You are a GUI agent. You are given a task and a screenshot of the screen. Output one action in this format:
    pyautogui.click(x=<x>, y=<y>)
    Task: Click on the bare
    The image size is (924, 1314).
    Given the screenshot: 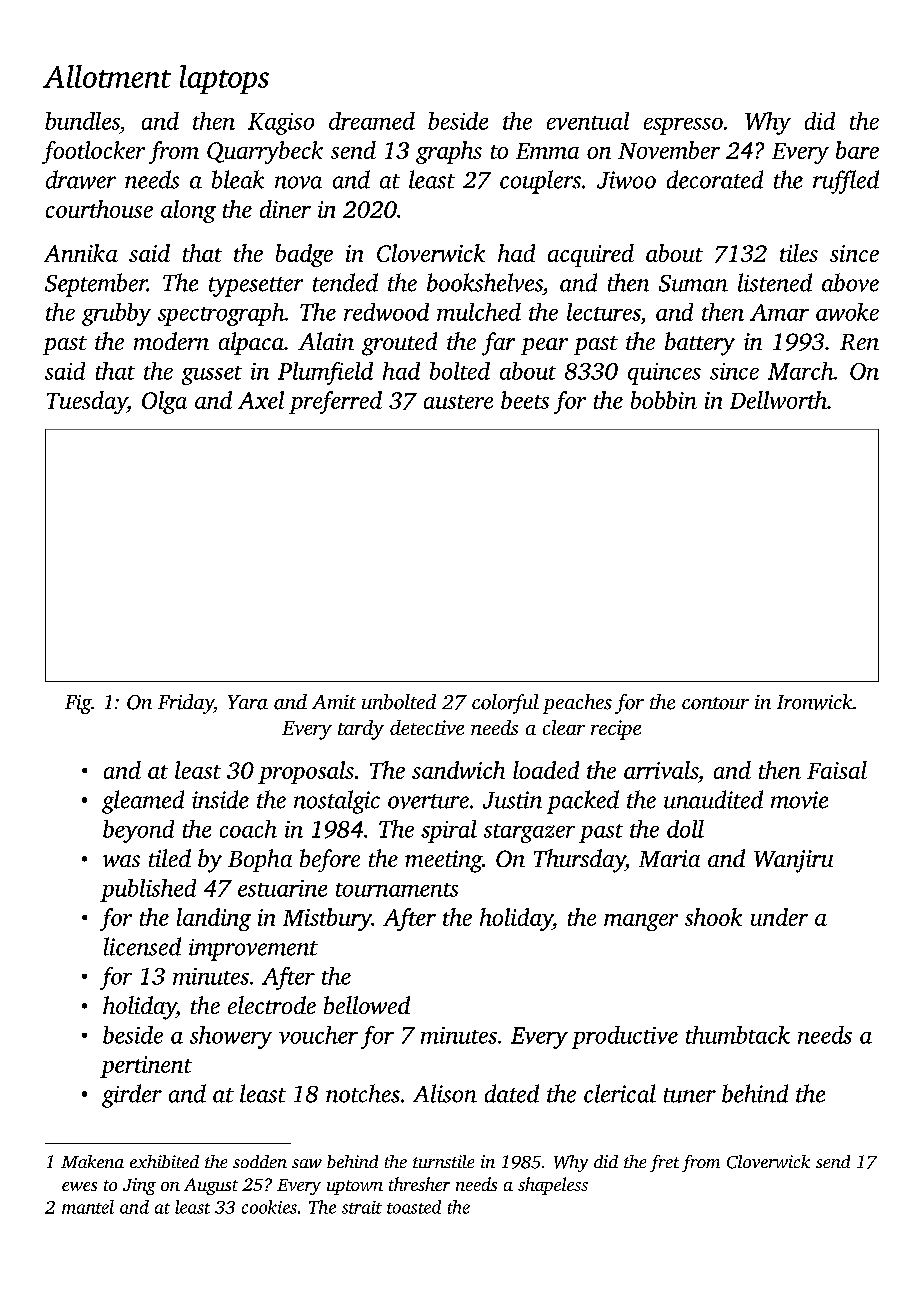 What is the action you would take?
    pyautogui.click(x=857, y=150)
